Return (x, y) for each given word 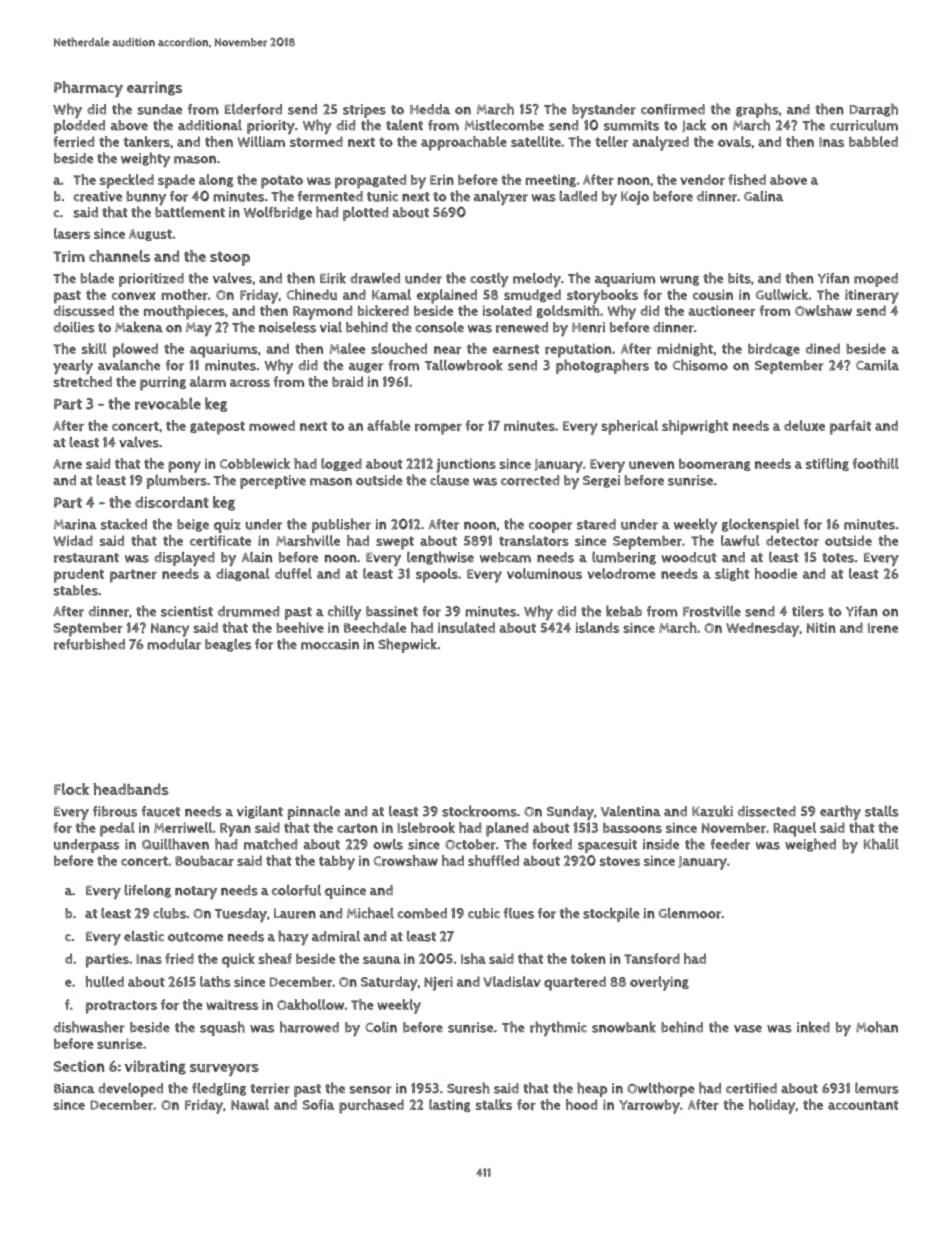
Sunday (570, 813)
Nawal (250, 1104)
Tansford (652, 958)
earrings (154, 88)
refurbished (89, 644)
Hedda (430, 109)
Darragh (874, 110)
